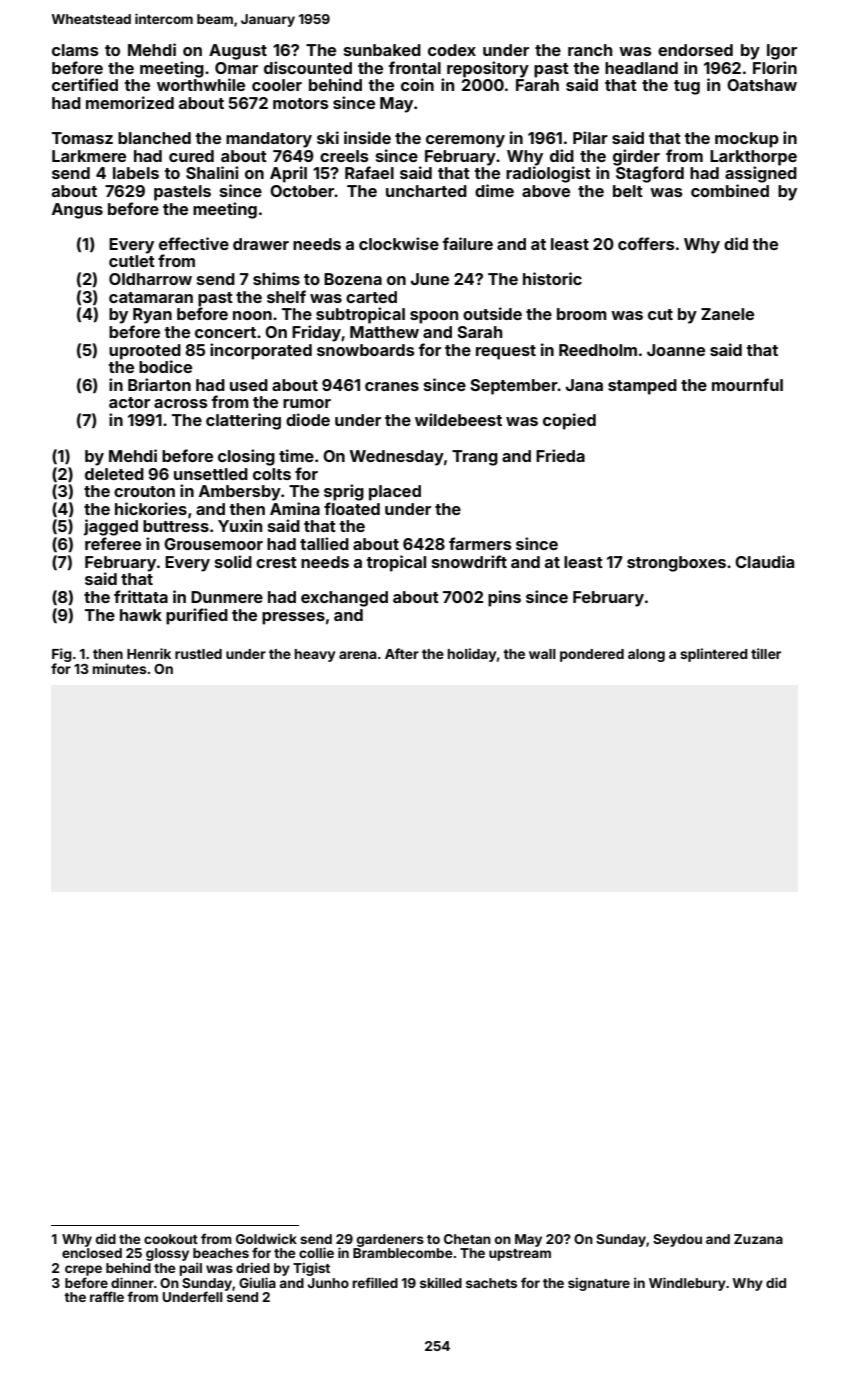 This document has width=849, height=1400. What do you see at coordinates (107, 1296) in the document?
I see `raffle` at bounding box center [107, 1296].
